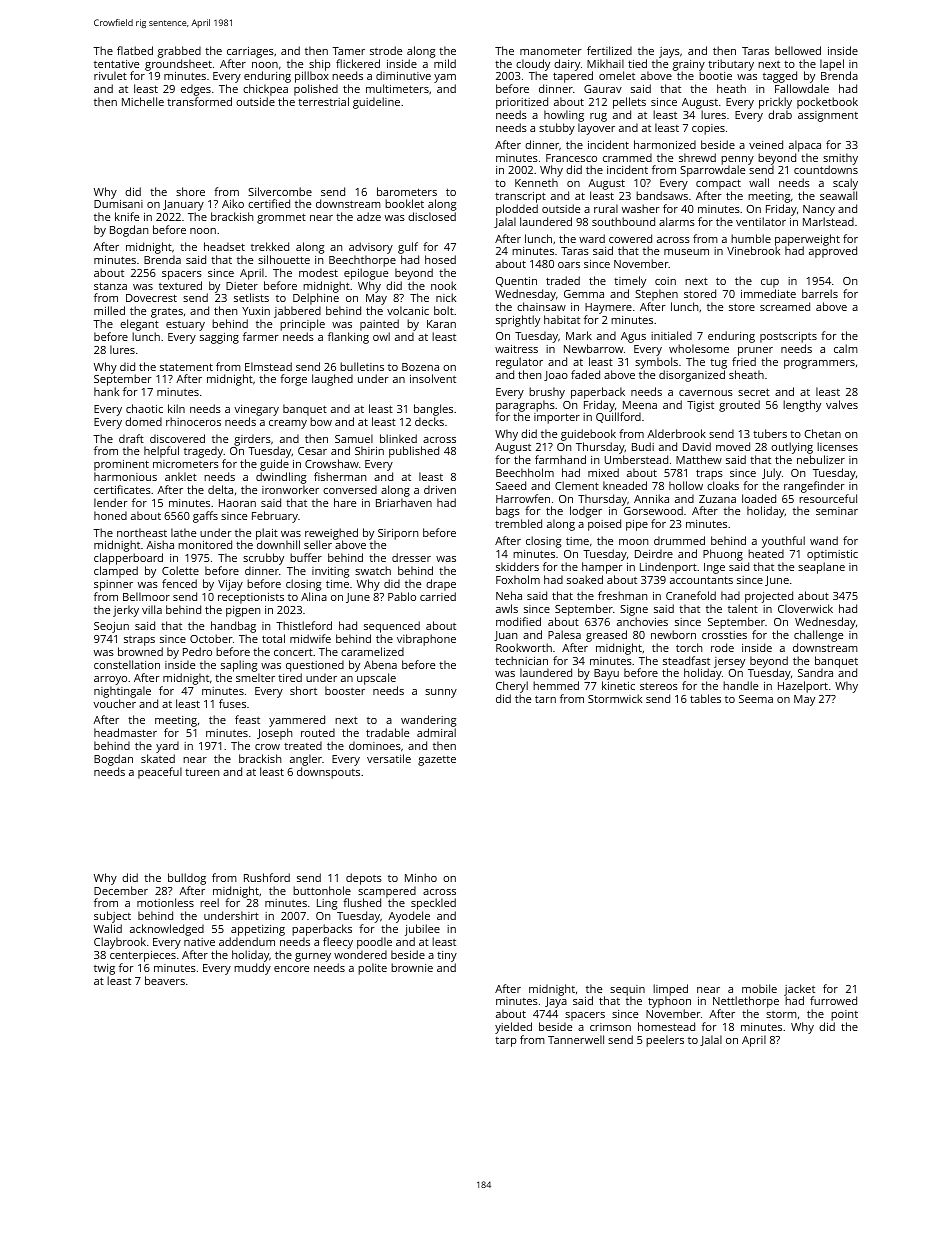 The width and height of the image is (952, 1233). What do you see at coordinates (556, 1002) in the image?
I see `Jaya` at bounding box center [556, 1002].
